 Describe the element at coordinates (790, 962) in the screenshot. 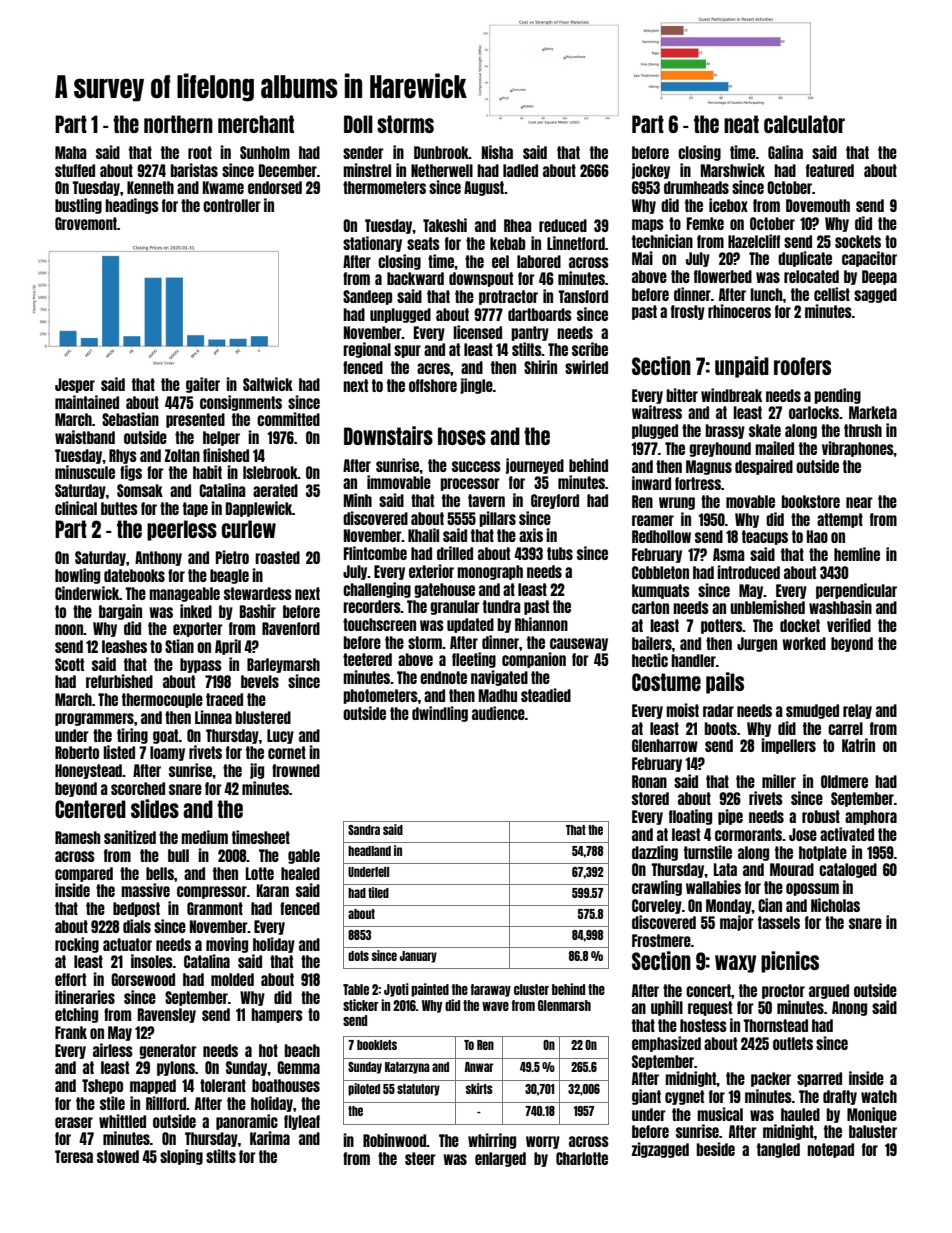

I see `picnics` at that location.
